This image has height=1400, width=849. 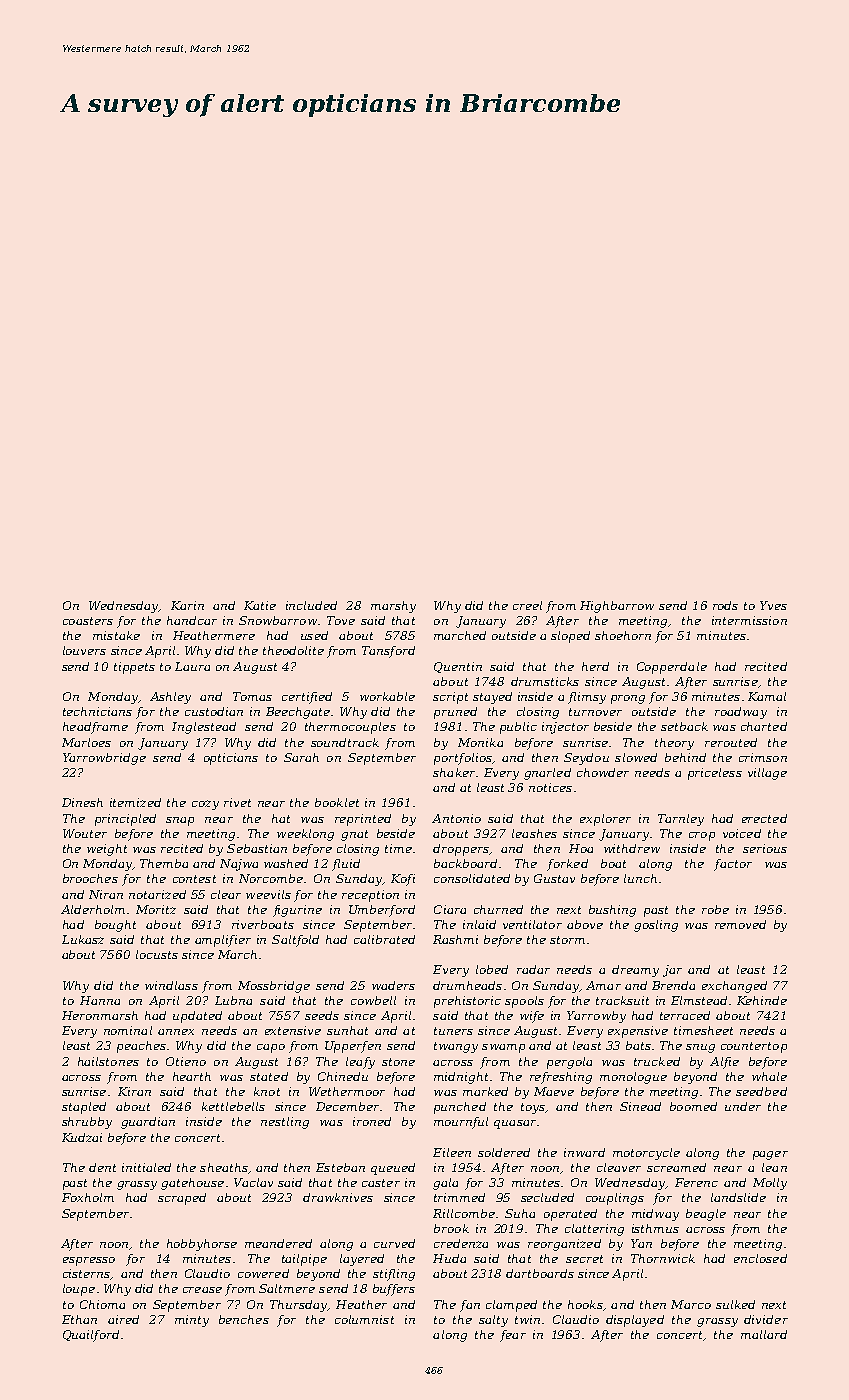 I want to click on columnist, so click(x=364, y=1319).
